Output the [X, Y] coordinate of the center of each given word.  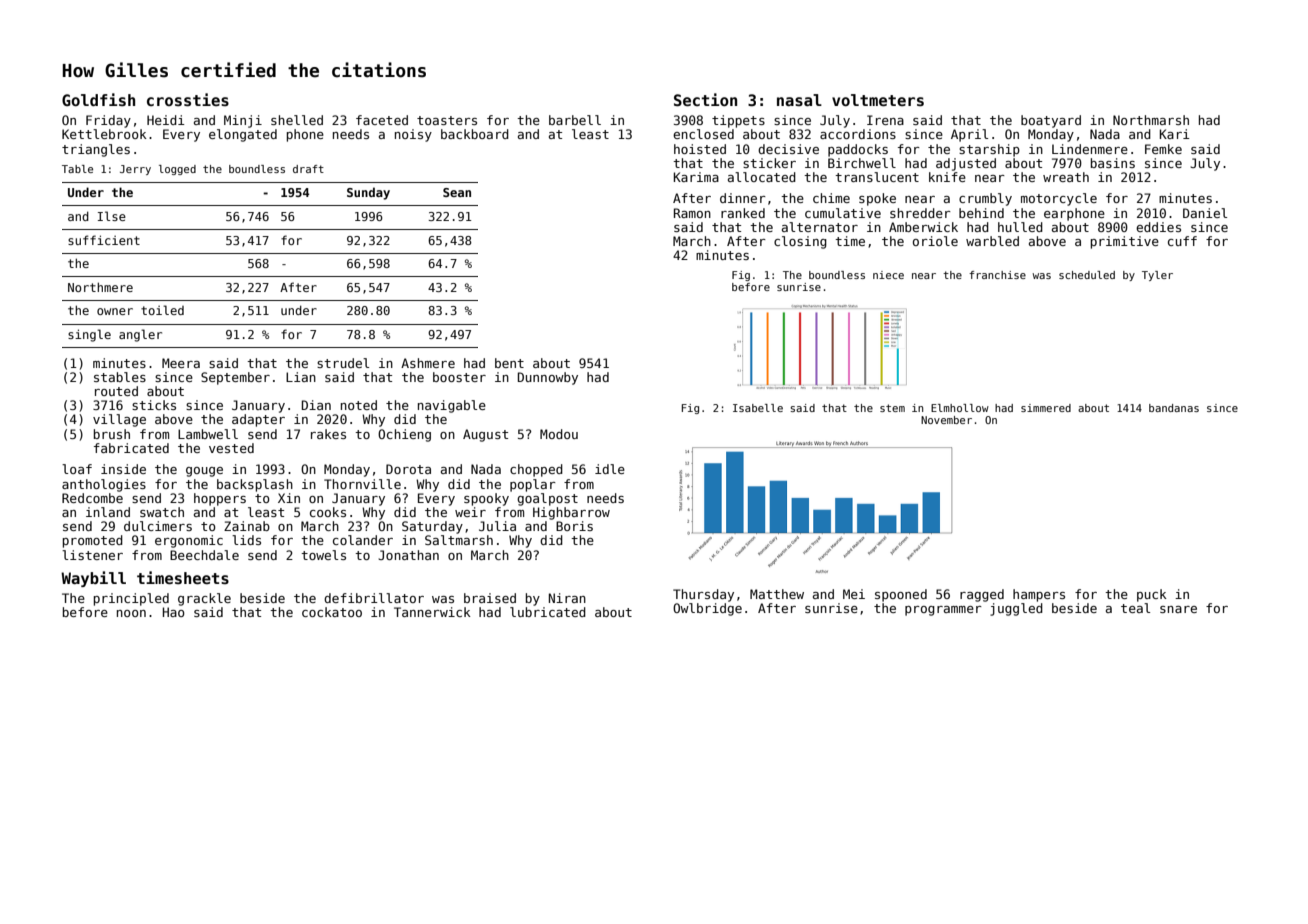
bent [509, 363]
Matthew [777, 594]
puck [1152, 595]
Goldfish [98, 99]
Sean [457, 192]
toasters [447, 120]
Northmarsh [1151, 120]
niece [888, 275]
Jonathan [408, 555]
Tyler [1157, 276]
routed [116, 391]
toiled [162, 310]
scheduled [1087, 275]
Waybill [93, 579]
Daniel [1205, 213]
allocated [762, 177]
